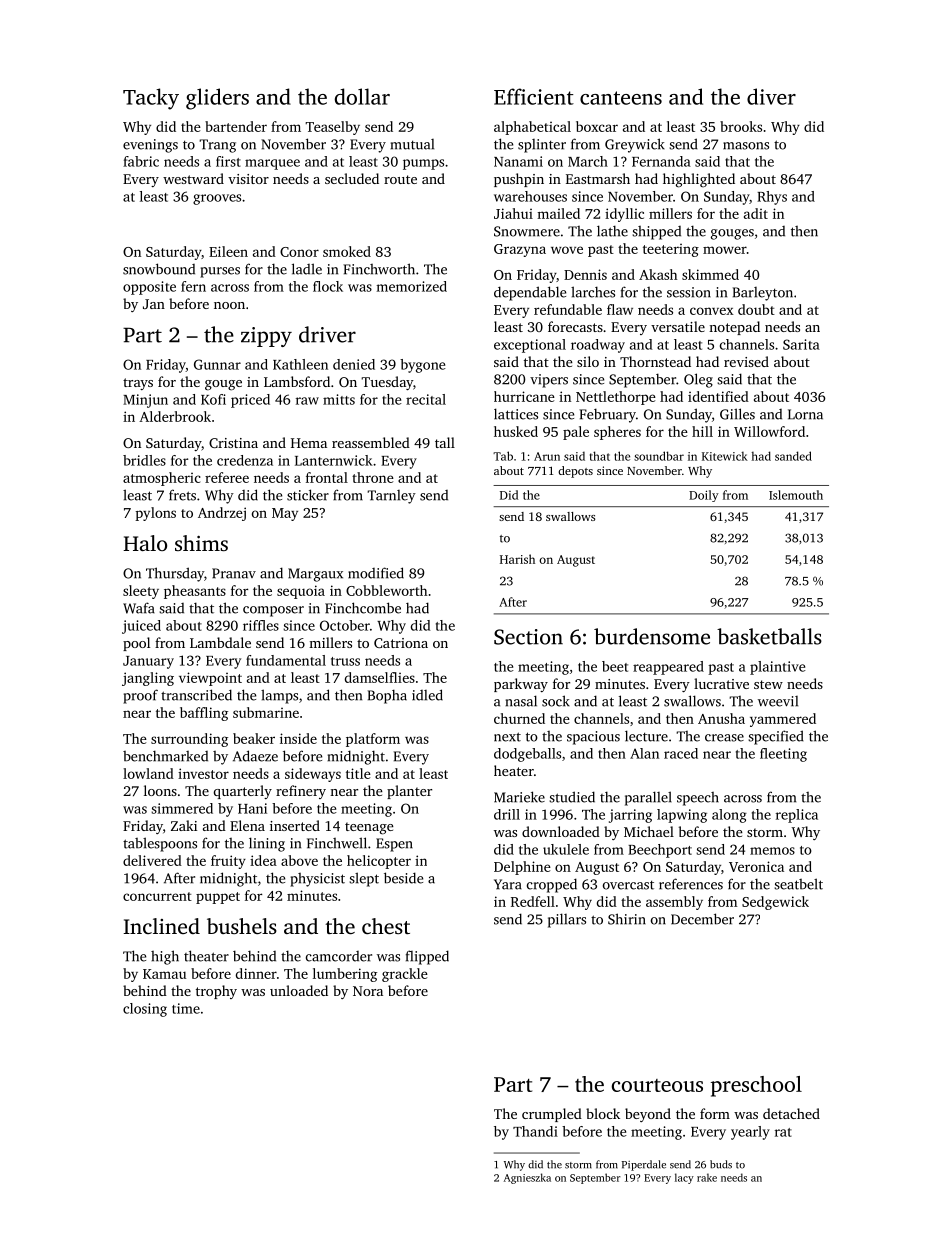 The image size is (952, 1233). Describe the element at coordinates (798, 884) in the page. I see `seatbelt` at that location.
